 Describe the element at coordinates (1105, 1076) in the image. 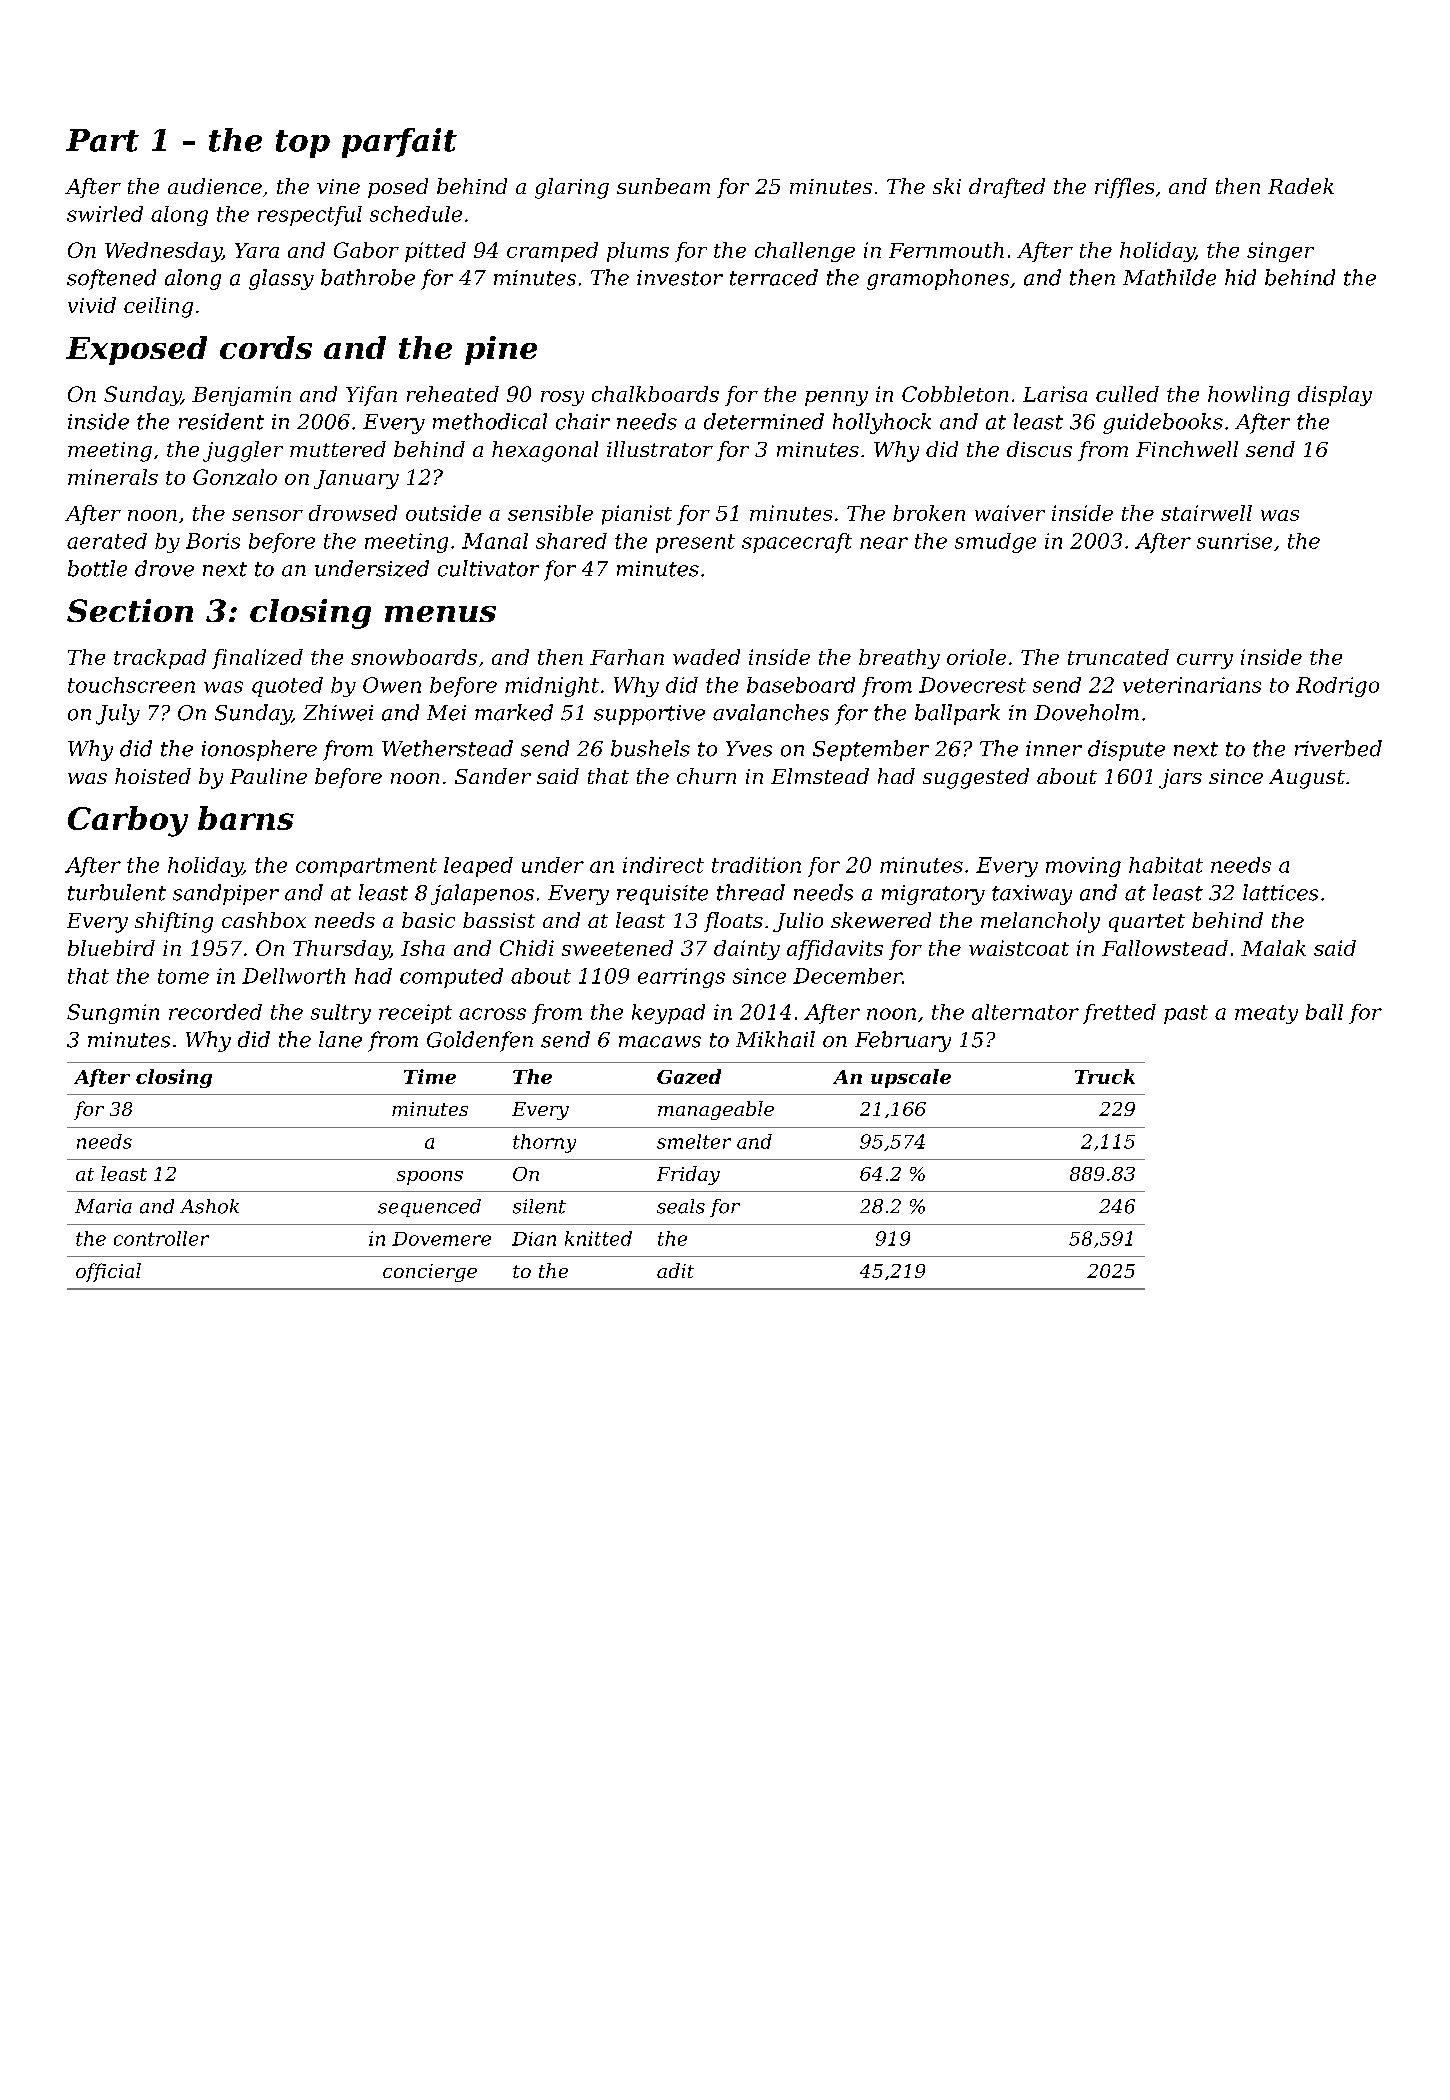

I see `Truck` at that location.
